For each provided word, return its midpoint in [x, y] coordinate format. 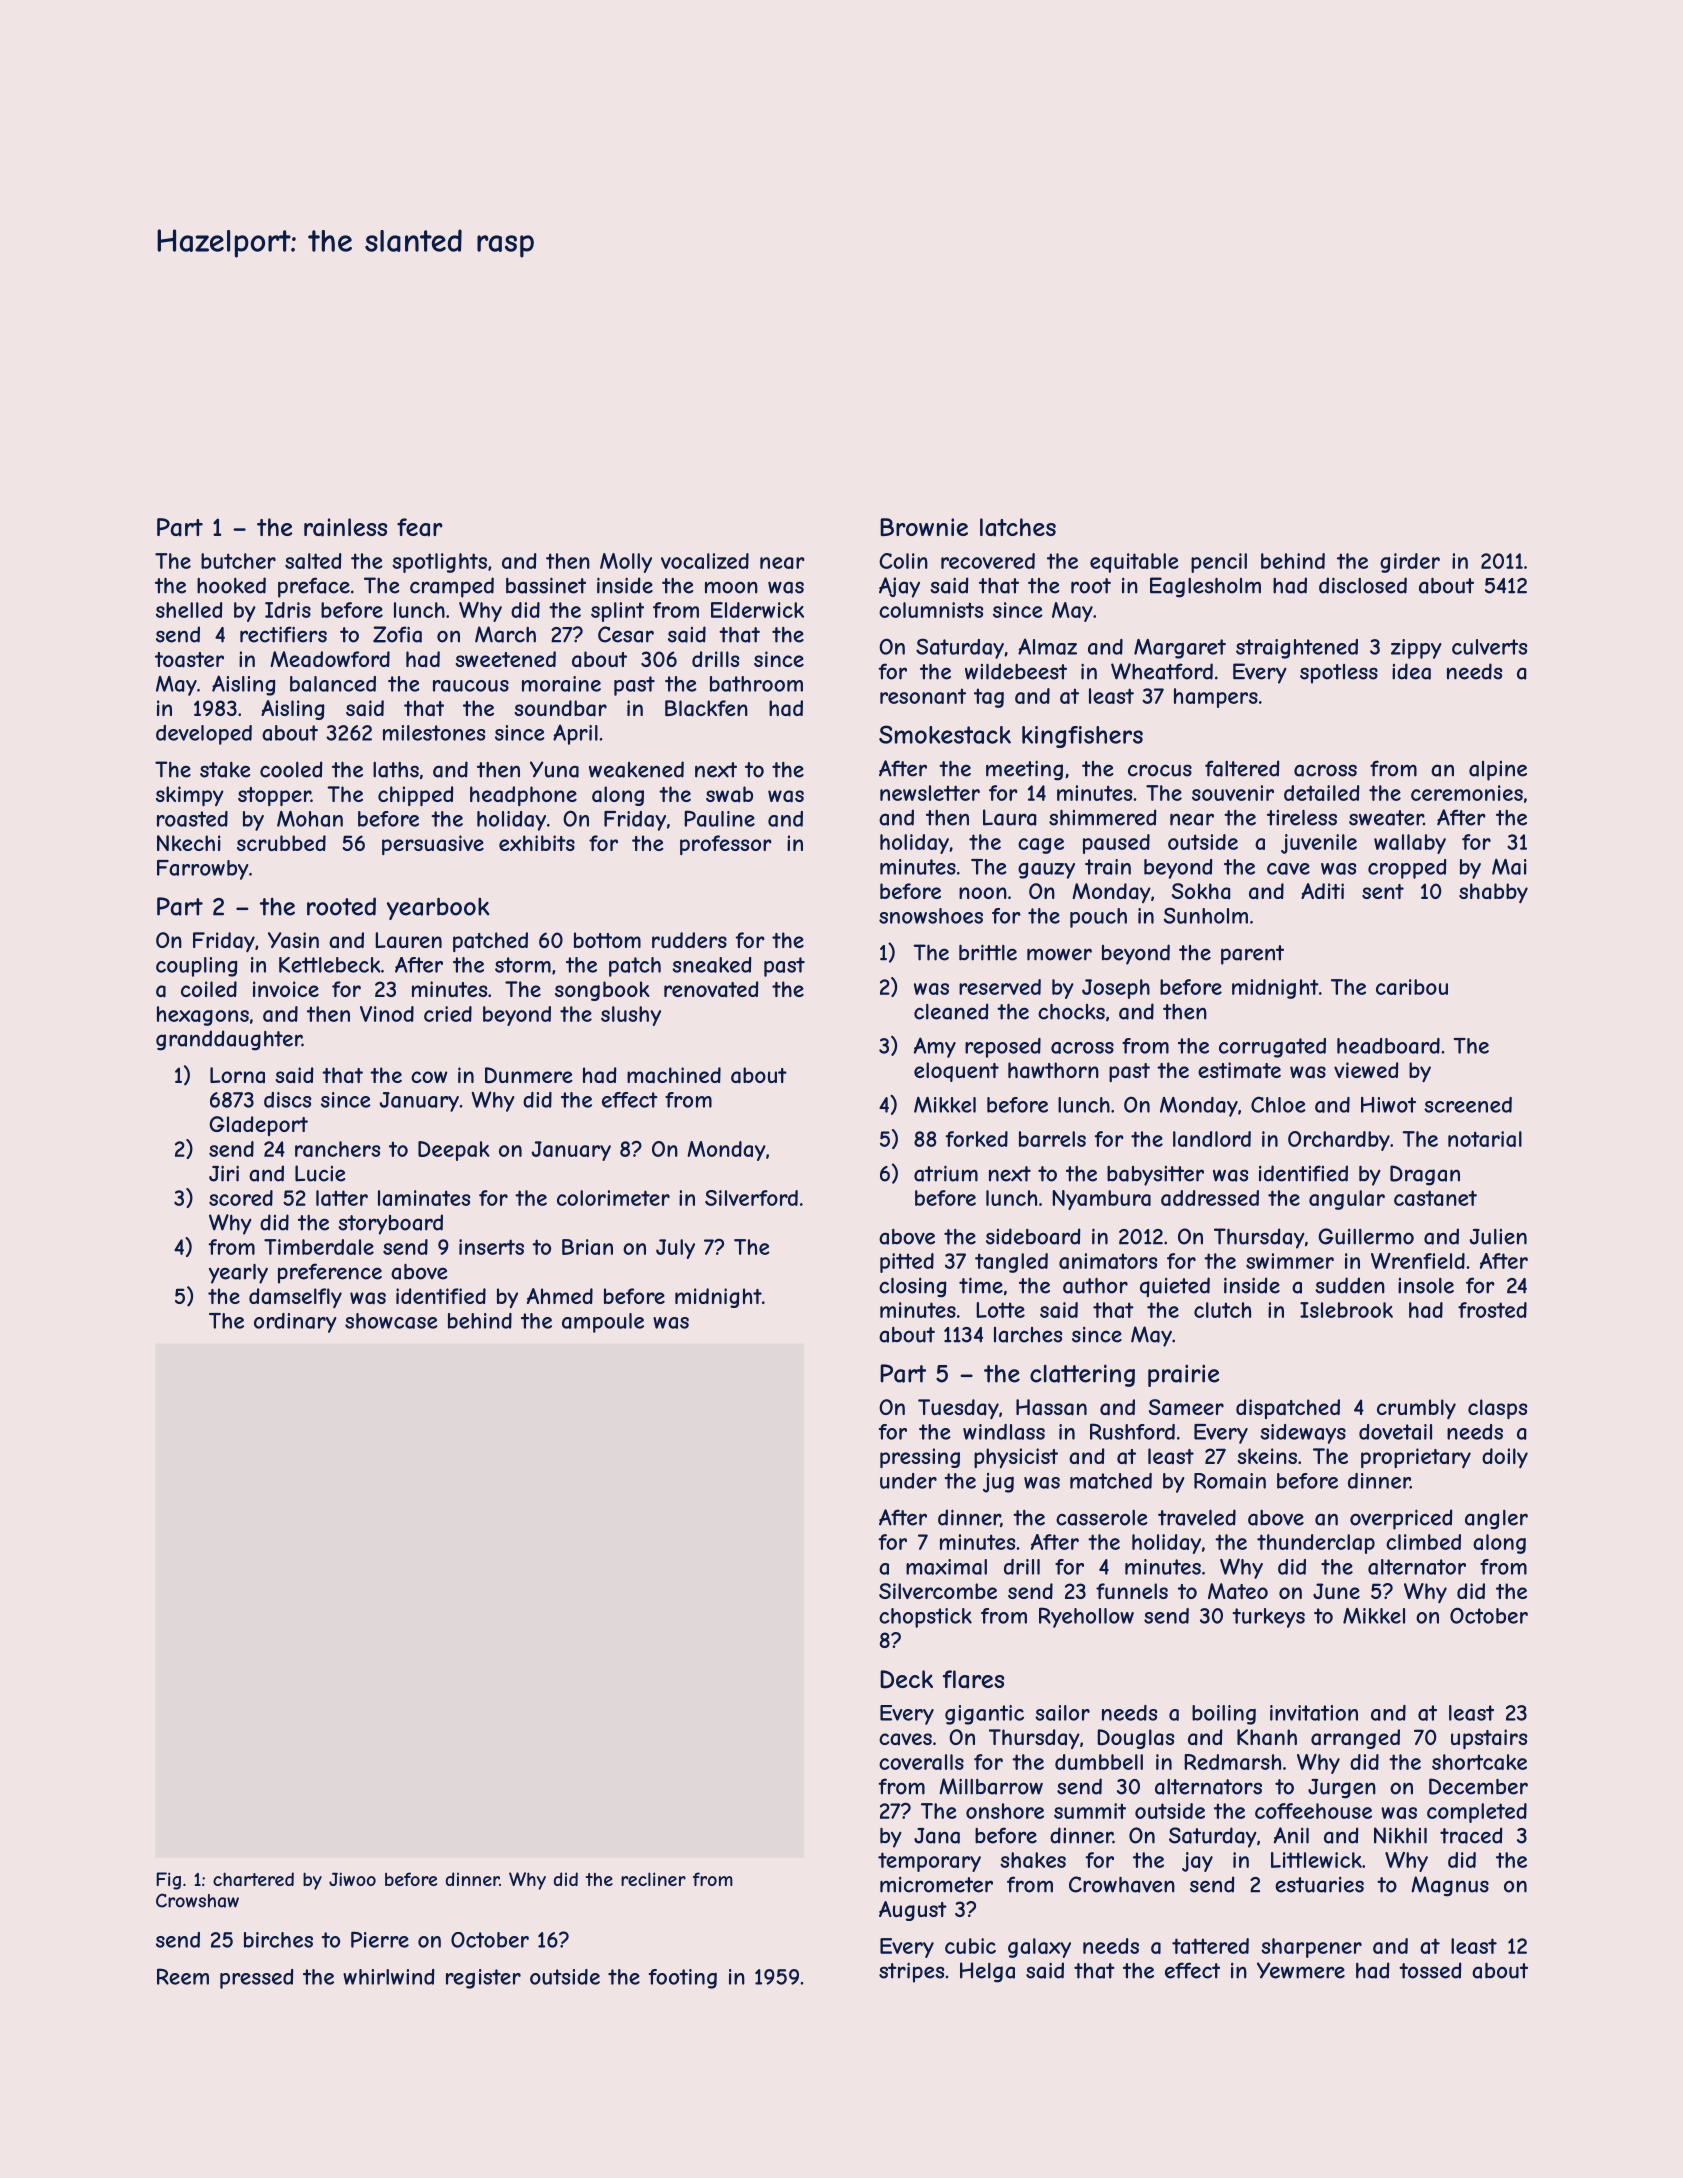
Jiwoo [352, 1879]
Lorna [237, 1075]
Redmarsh [1232, 1762]
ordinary [295, 1323]
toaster [189, 660]
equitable [1134, 563]
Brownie [924, 527]
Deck [906, 1679]
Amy [935, 1047]
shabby [1493, 893]
